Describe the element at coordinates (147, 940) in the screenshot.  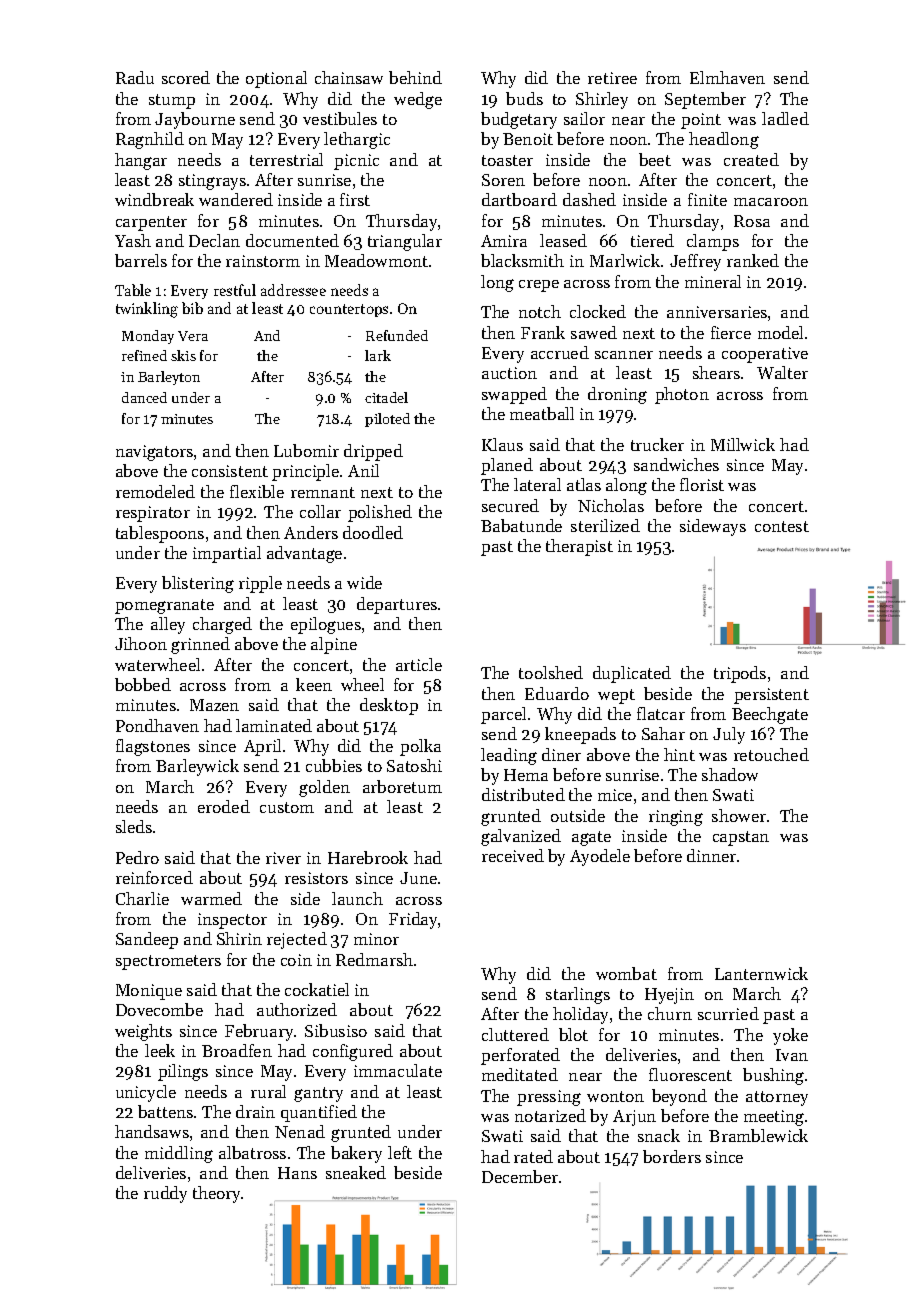
I see `Sandeep` at that location.
